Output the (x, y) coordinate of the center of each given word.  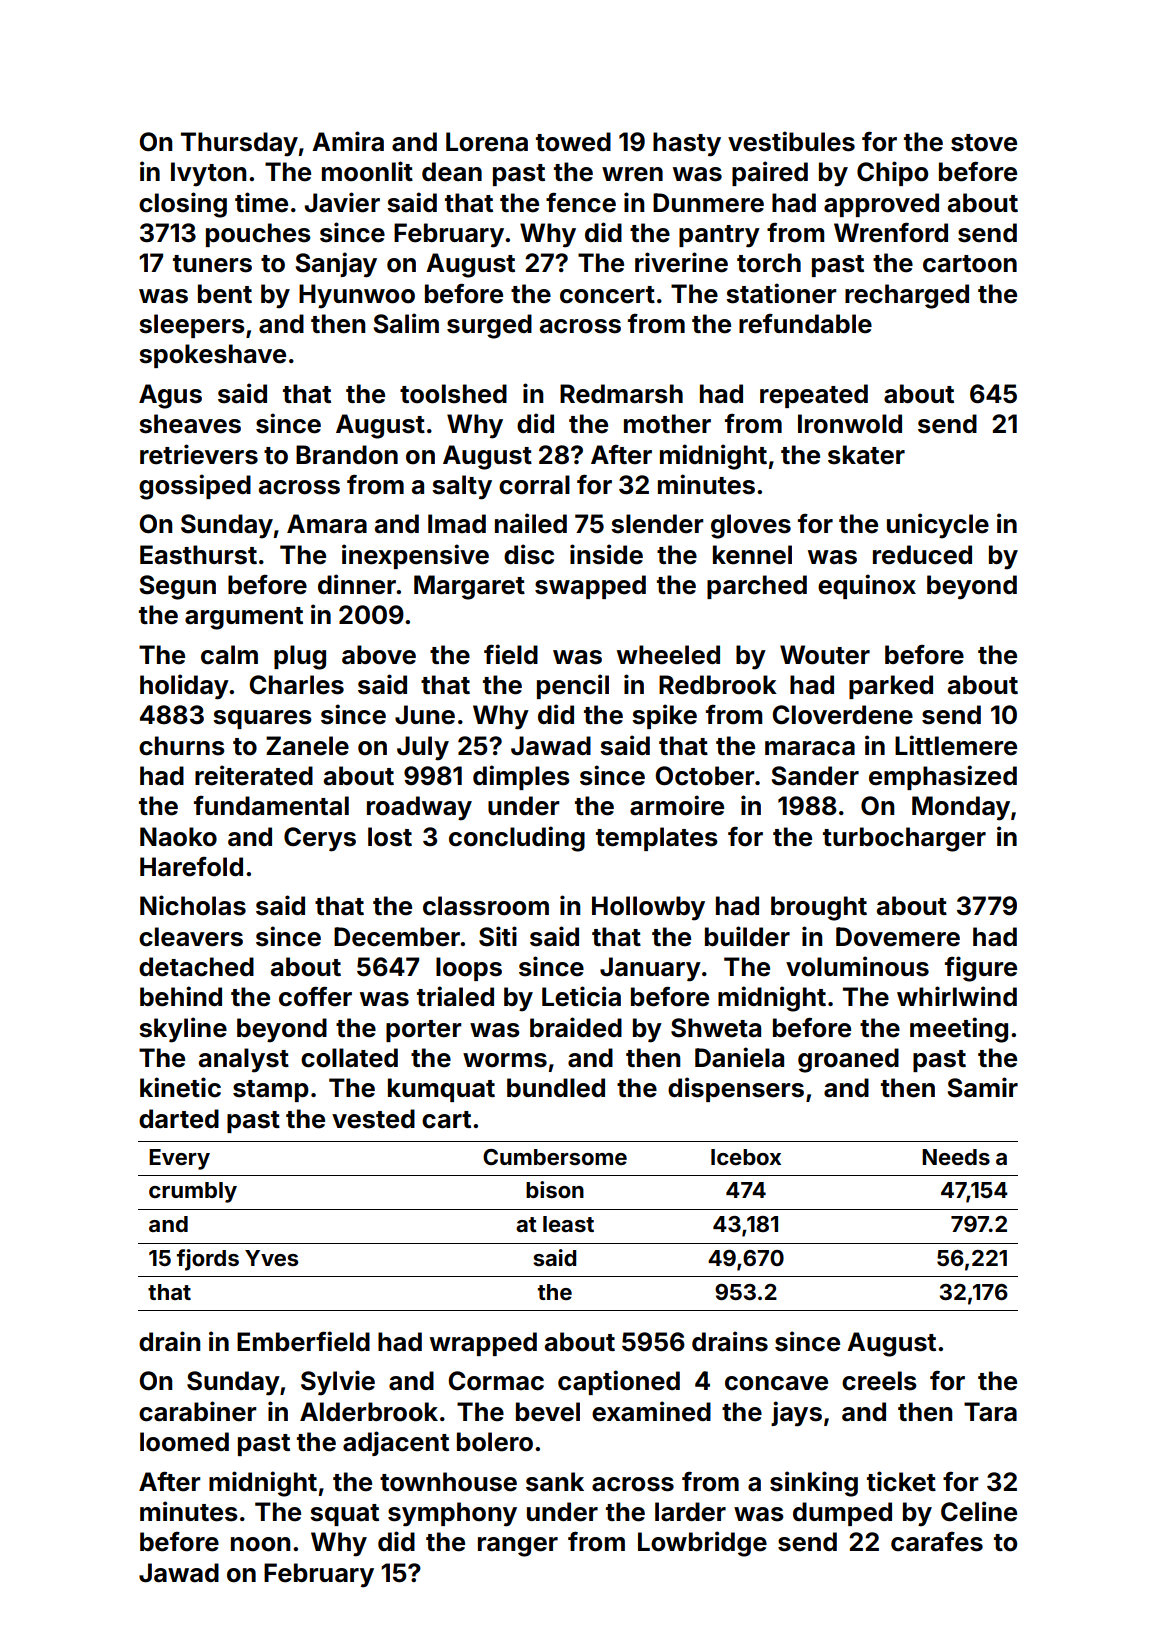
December (397, 937)
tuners (212, 264)
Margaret (469, 587)
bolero (495, 1442)
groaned (848, 1060)
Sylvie (338, 1383)
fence (581, 202)
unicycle (938, 526)
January (650, 969)
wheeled (668, 655)
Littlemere (956, 745)
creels (879, 1381)
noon (260, 1544)
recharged (907, 296)
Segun (178, 587)
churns (182, 746)
